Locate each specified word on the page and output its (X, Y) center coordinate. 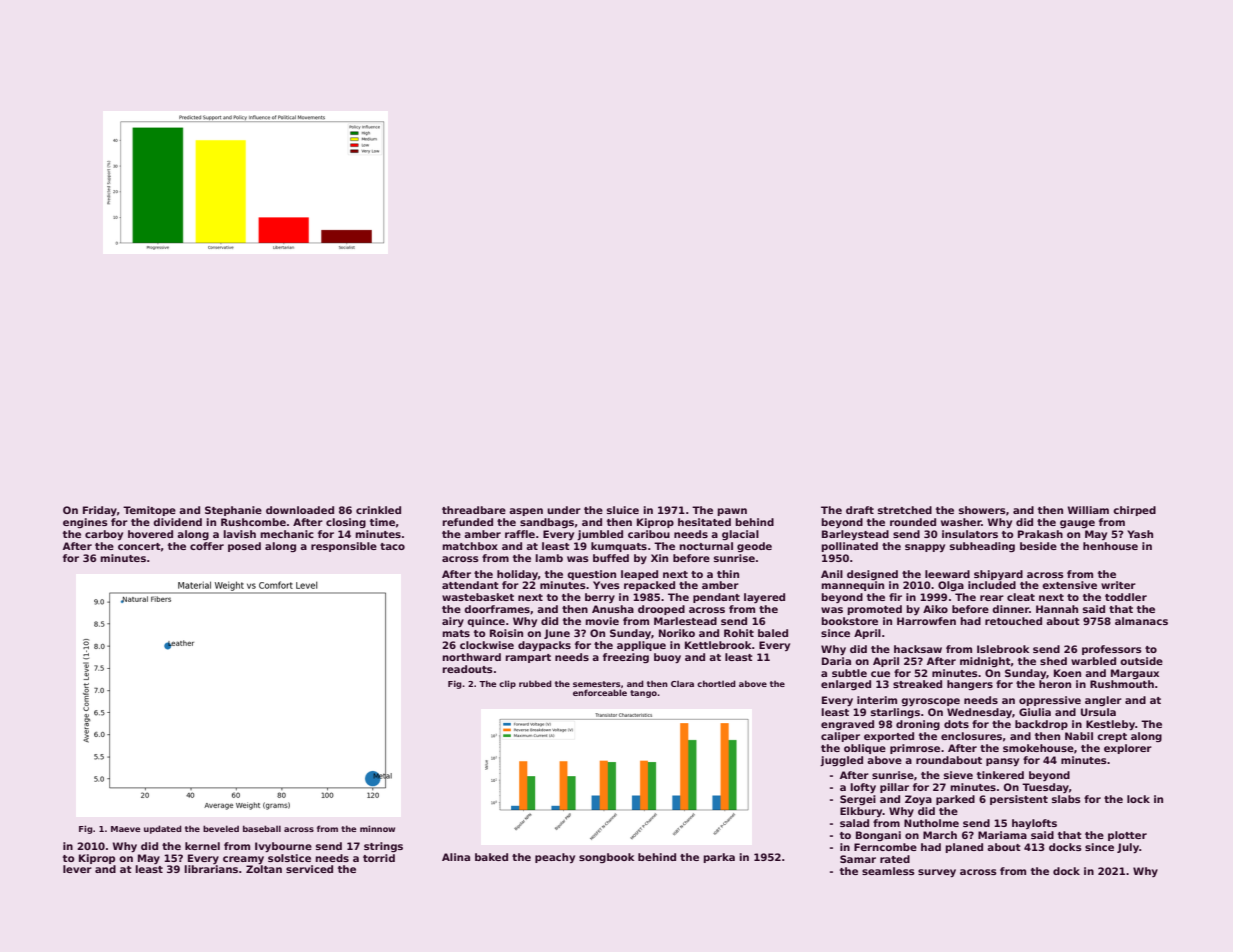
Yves (606, 585)
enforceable (600, 692)
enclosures (971, 736)
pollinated (849, 547)
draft (860, 510)
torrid (379, 858)
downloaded (300, 510)
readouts (467, 669)
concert (139, 546)
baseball (262, 828)
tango (643, 694)
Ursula (1098, 712)
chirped (1134, 511)
